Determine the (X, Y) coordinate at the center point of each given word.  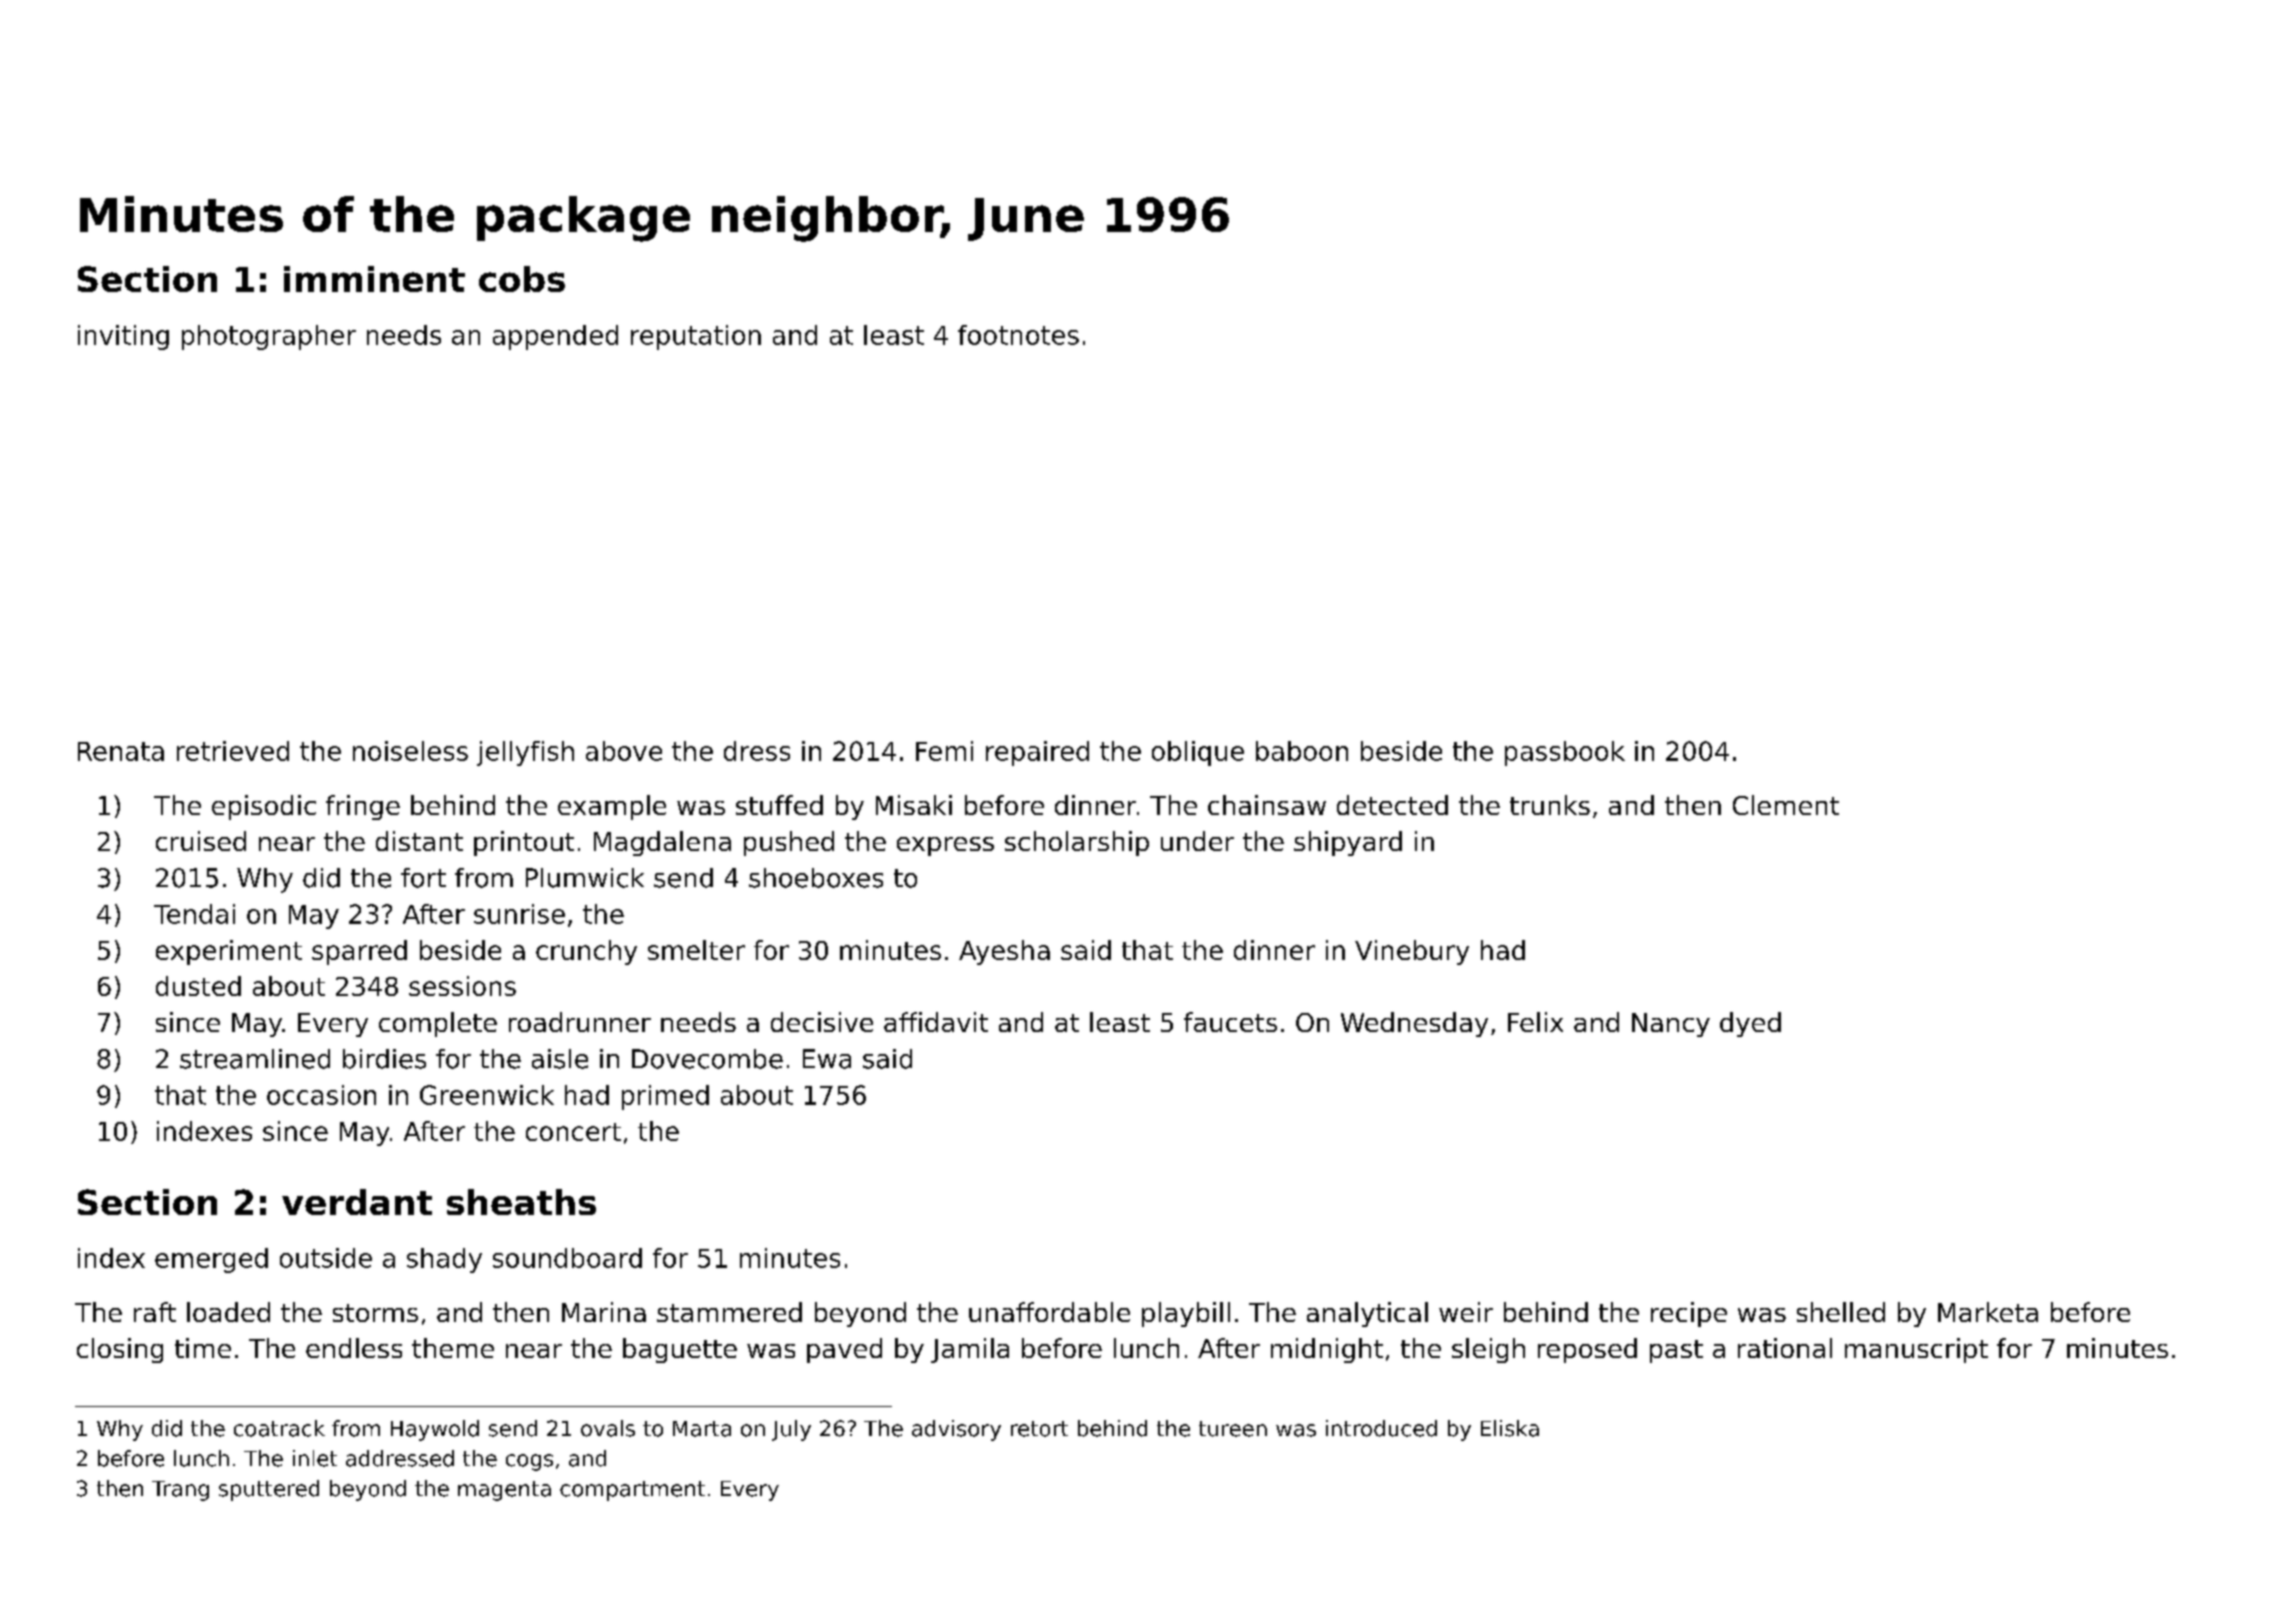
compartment (632, 1491)
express (945, 846)
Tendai (194, 914)
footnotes (1018, 335)
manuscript (1916, 1350)
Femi (944, 751)
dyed (1750, 1024)
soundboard (567, 1258)
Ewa (827, 1059)
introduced (1381, 1428)
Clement (1786, 805)
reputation (696, 337)
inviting (123, 337)
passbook (1565, 753)
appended (555, 337)
